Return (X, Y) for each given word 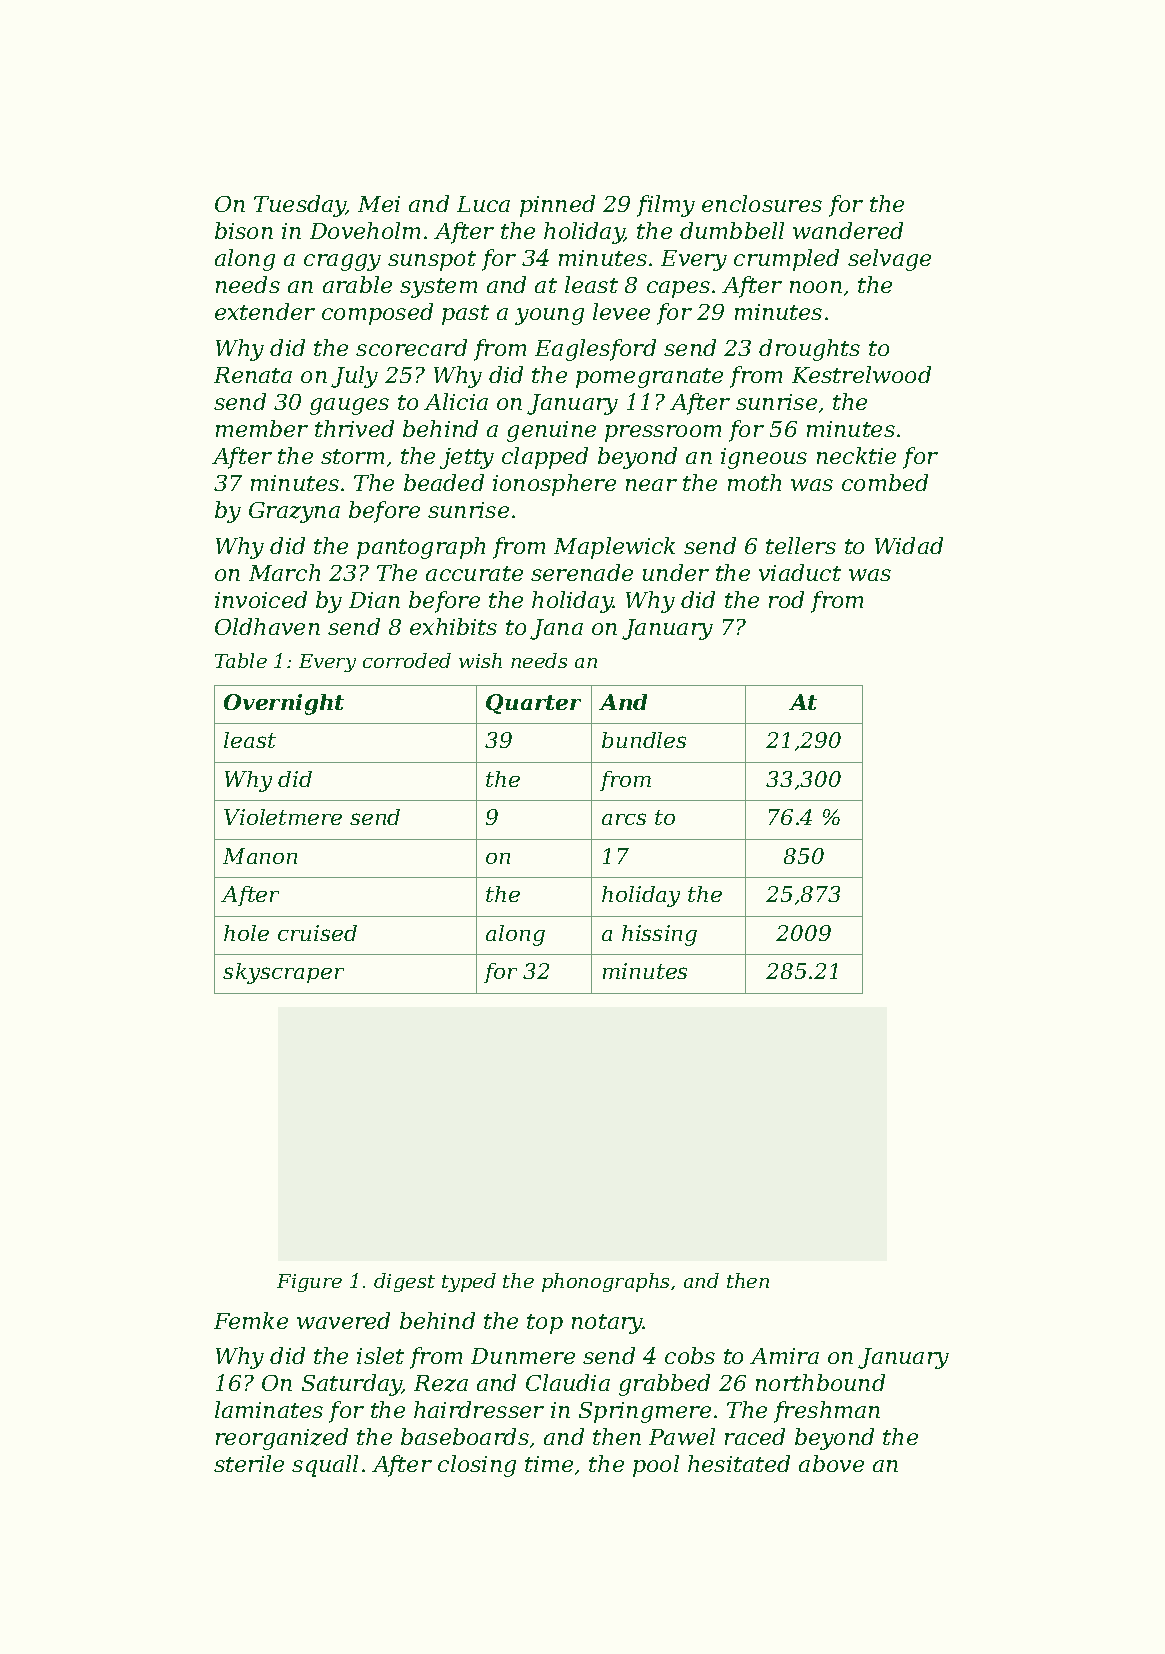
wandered (848, 230)
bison (244, 230)
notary (607, 1324)
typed (469, 1282)
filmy (666, 206)
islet (380, 1355)
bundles (644, 740)
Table (241, 660)
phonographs (605, 1282)
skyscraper (283, 973)
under (676, 572)
